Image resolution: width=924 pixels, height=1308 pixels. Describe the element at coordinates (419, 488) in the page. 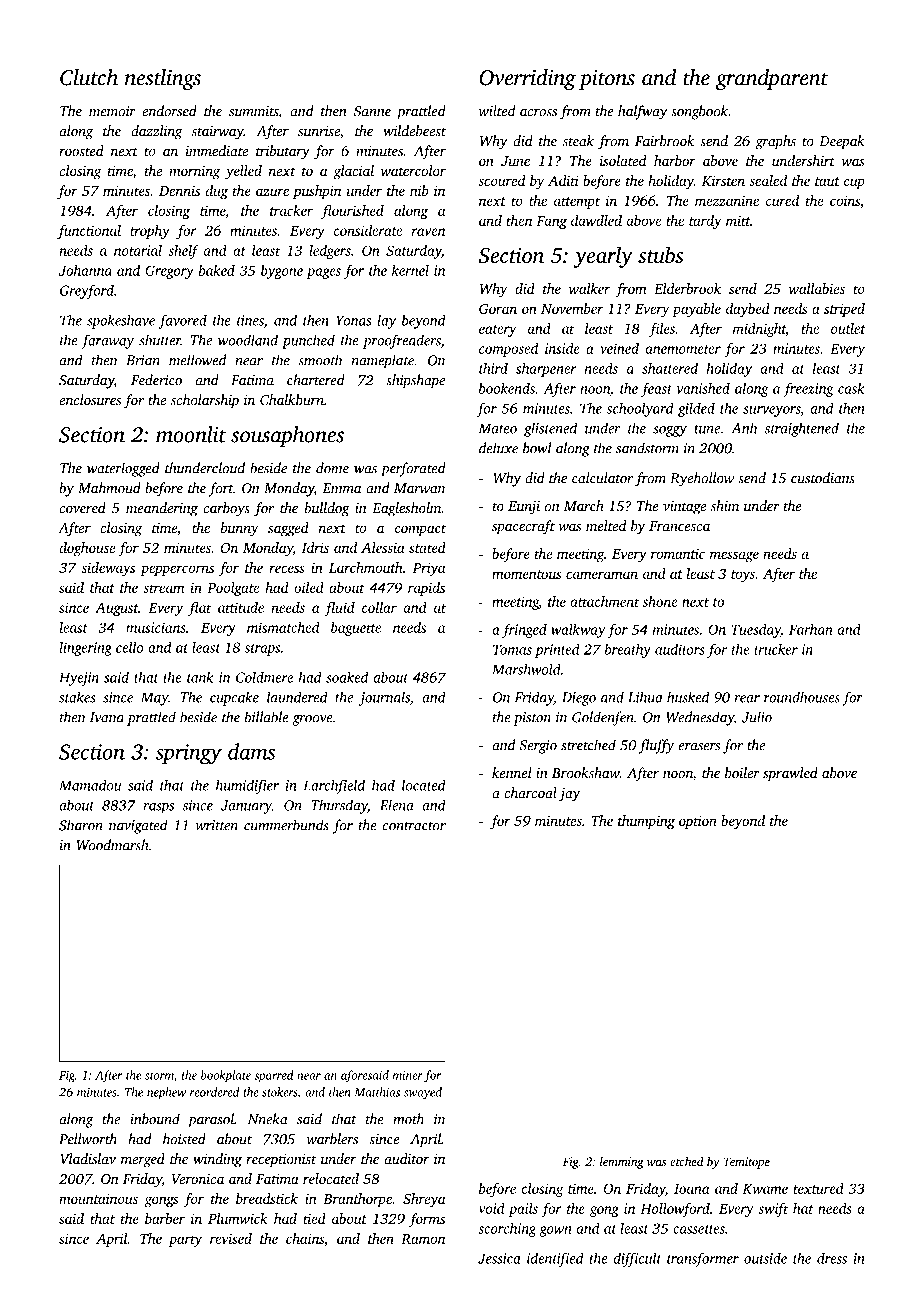

I see `Marwan` at that location.
